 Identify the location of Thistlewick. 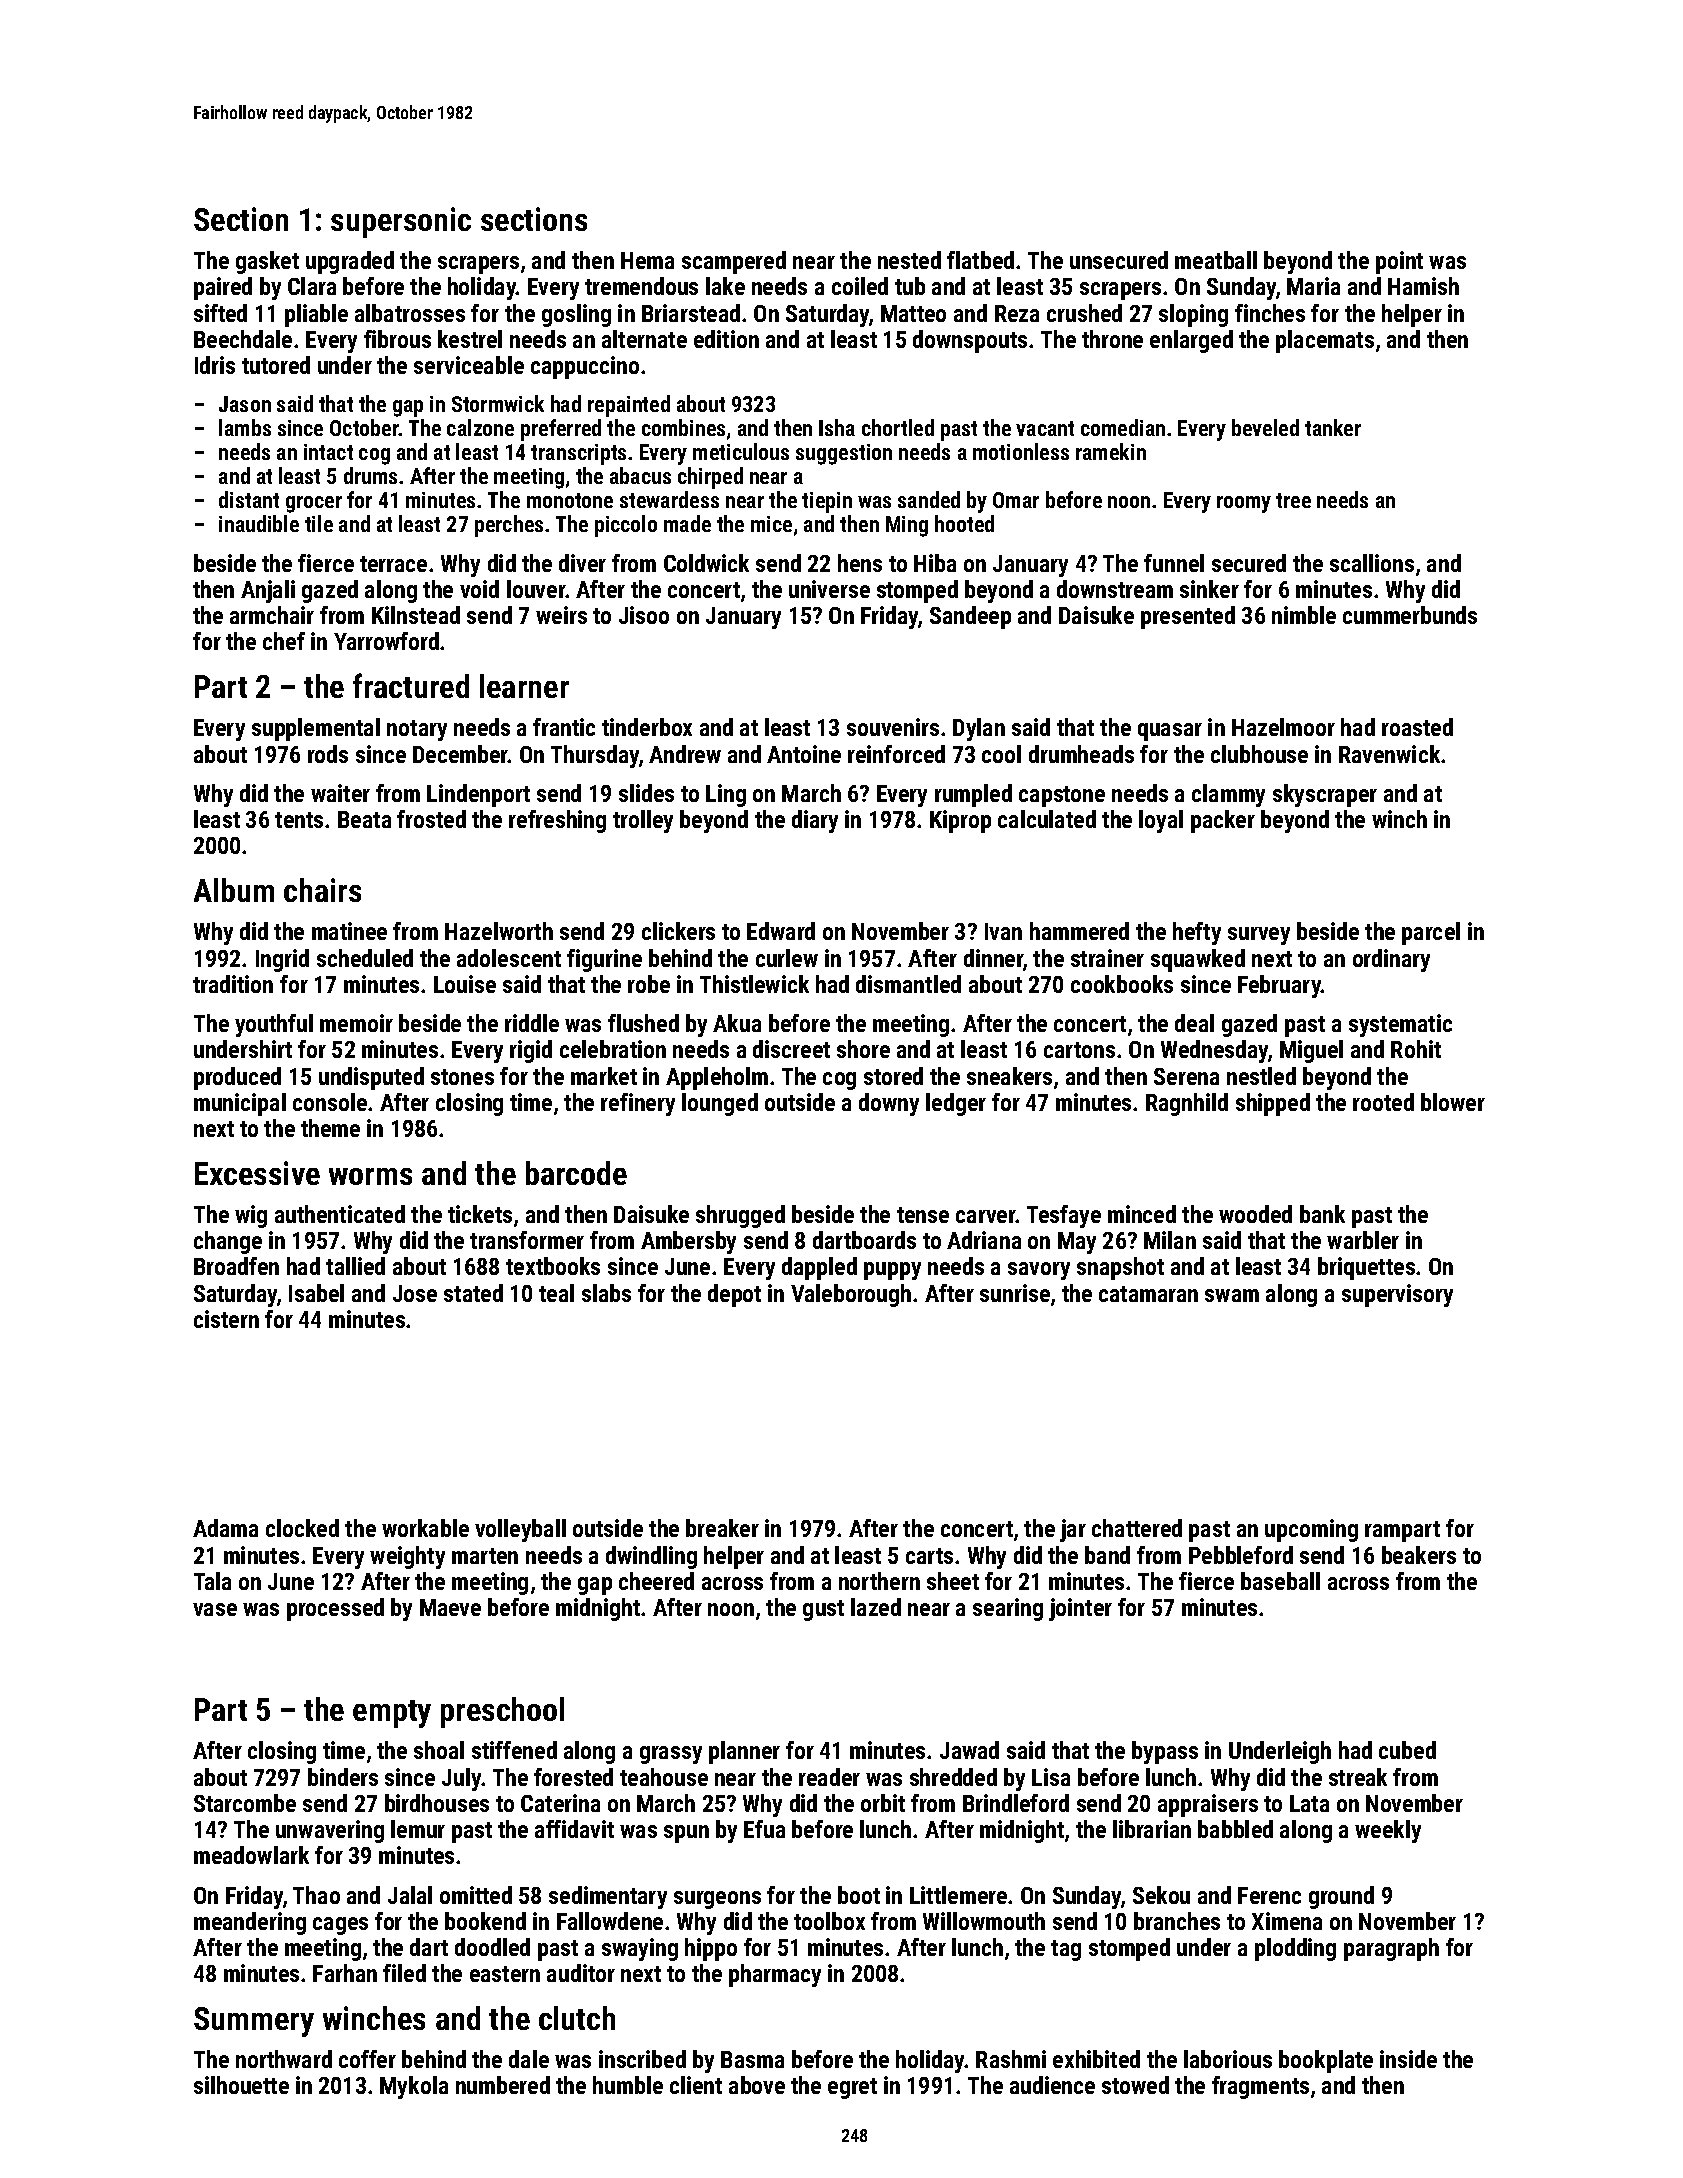
(754, 984).
